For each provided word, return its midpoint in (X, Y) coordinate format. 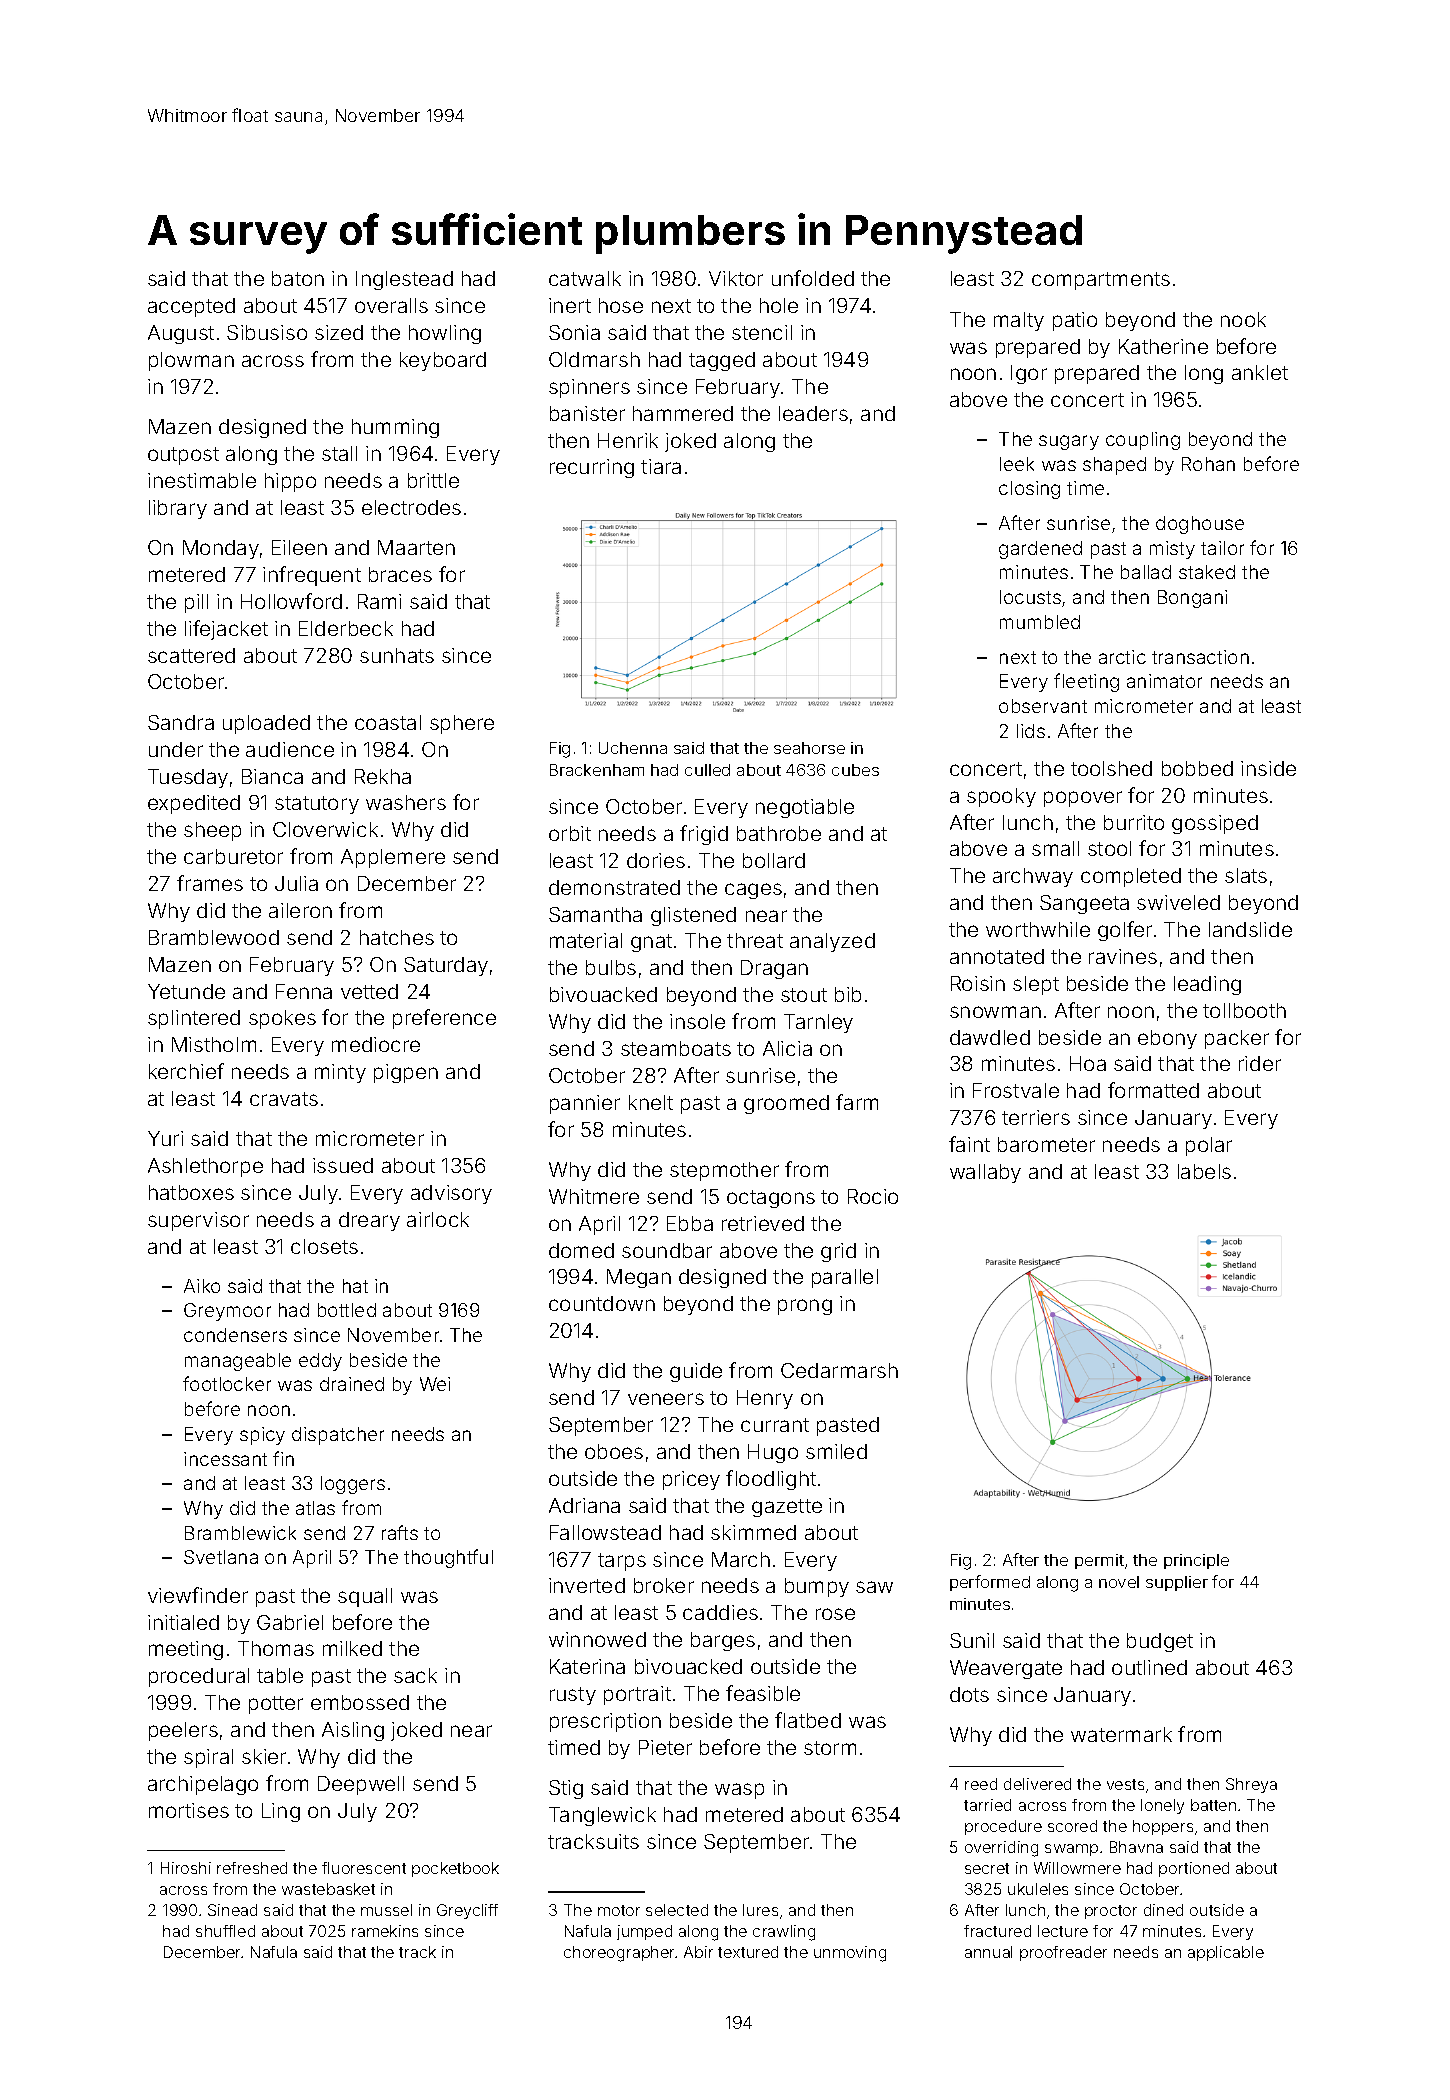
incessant (225, 1459)
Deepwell (361, 1785)
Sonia (574, 332)
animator (1164, 681)
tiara (661, 466)
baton (298, 278)
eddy (320, 1362)
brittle (433, 480)
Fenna (304, 991)
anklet (1260, 372)
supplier (1177, 1583)
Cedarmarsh (839, 1370)
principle (1196, 1561)
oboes (614, 1451)
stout (804, 995)
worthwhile (1038, 929)
